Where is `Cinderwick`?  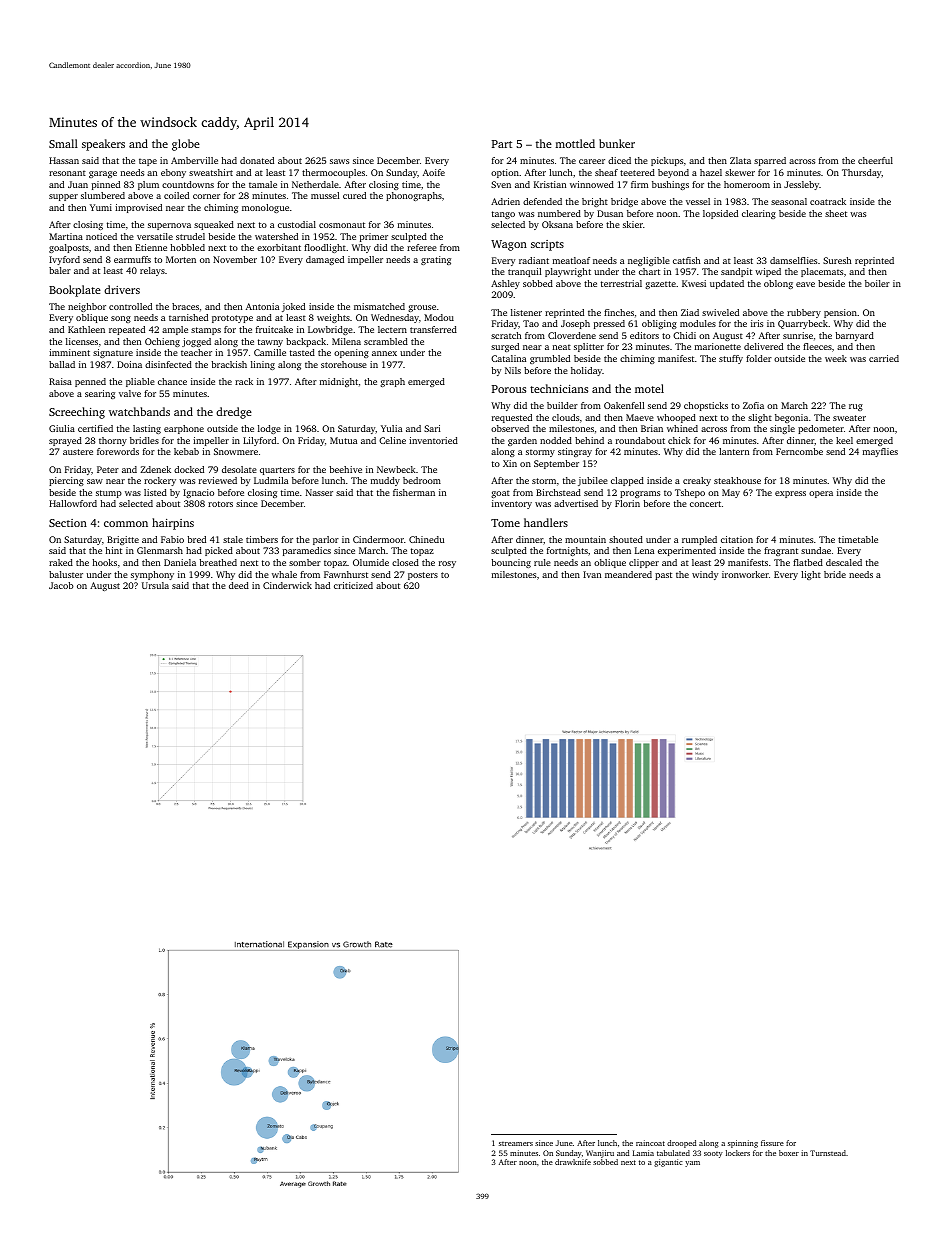
Cinderwick is located at coordinates (287, 585).
